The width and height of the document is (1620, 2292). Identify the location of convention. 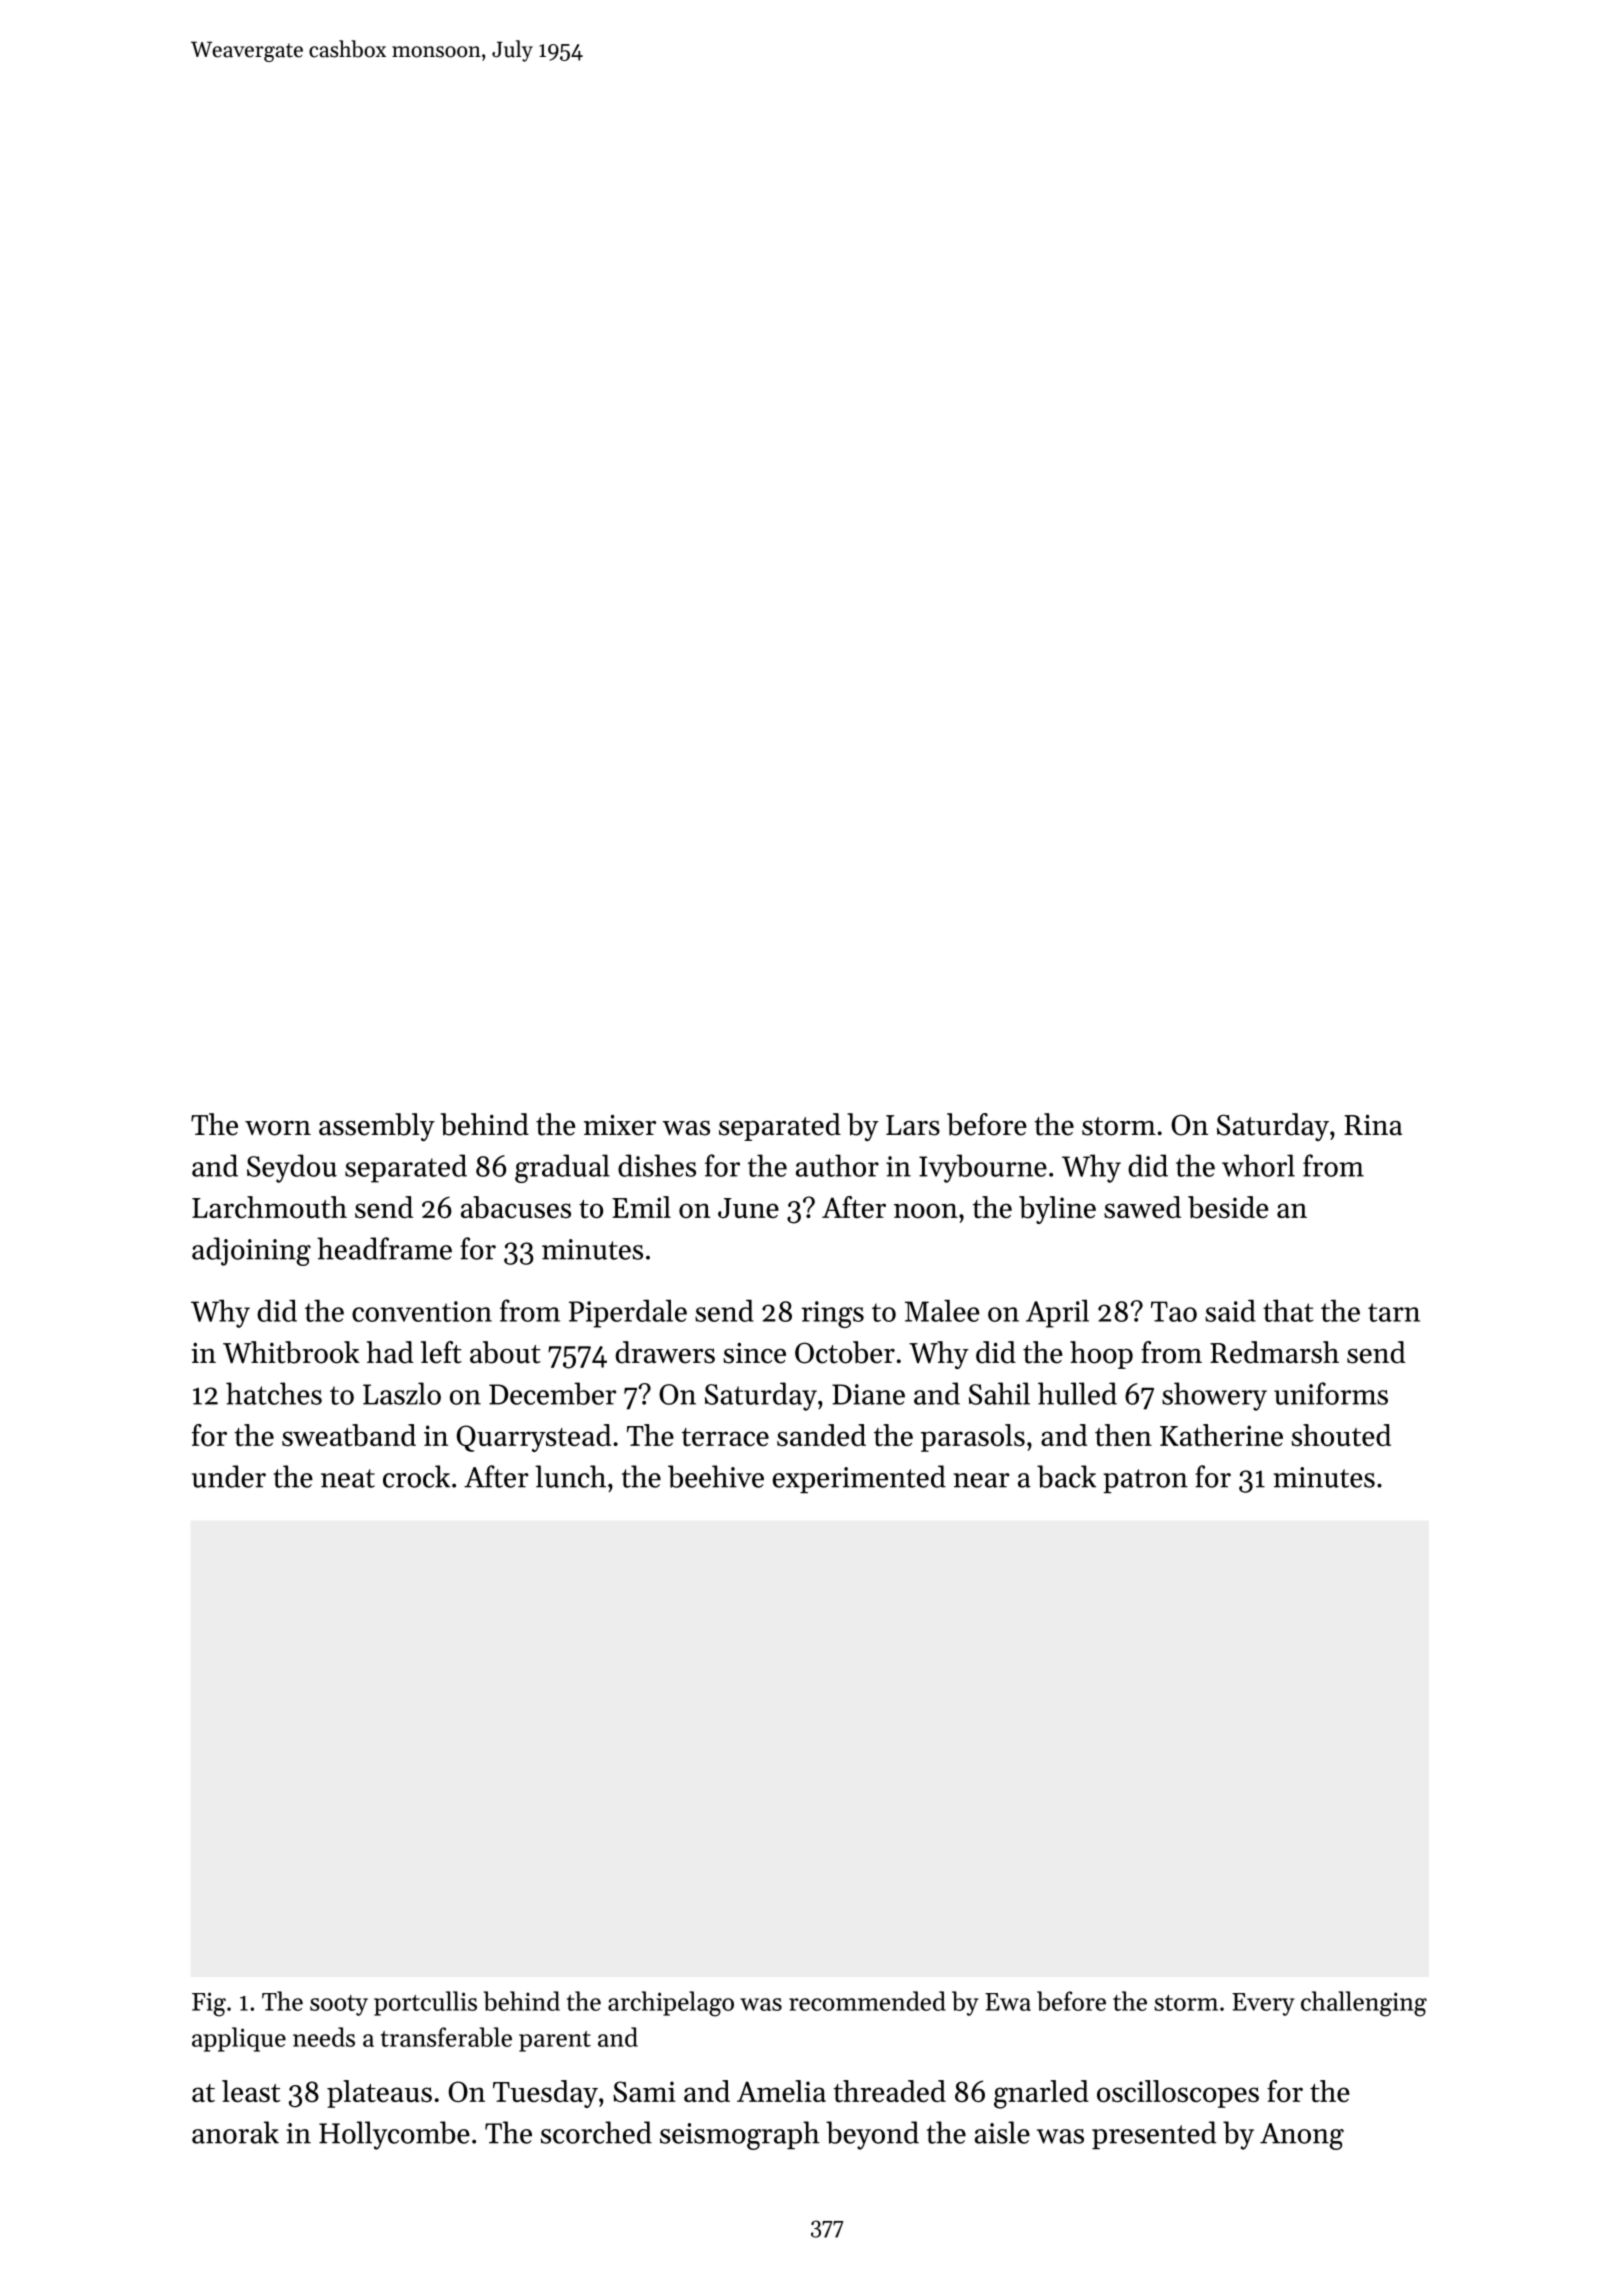
(422, 1311).
